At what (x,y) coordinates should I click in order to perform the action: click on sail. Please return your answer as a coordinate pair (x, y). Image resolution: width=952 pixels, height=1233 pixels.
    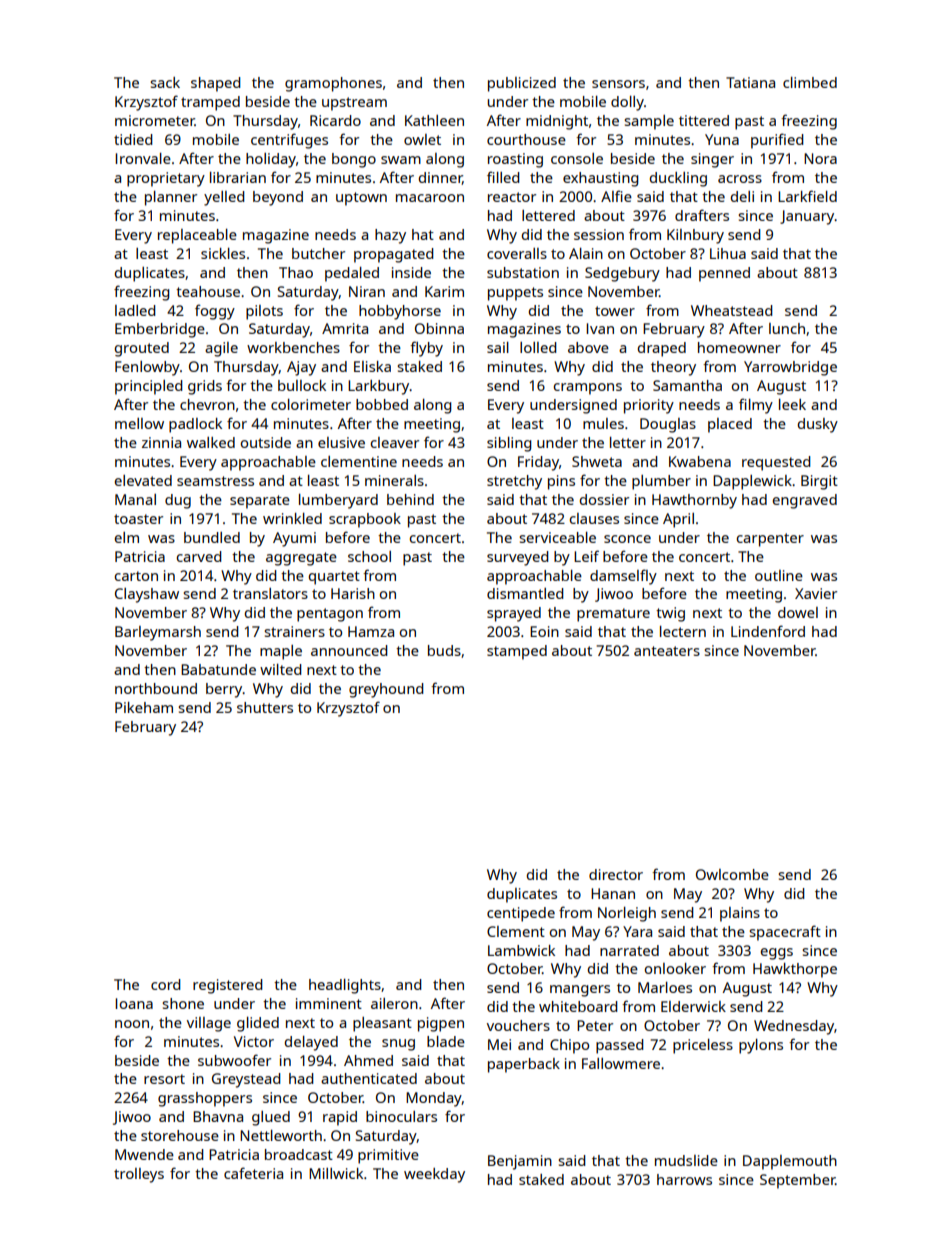
    Looking at the image, I should click on (498, 347).
